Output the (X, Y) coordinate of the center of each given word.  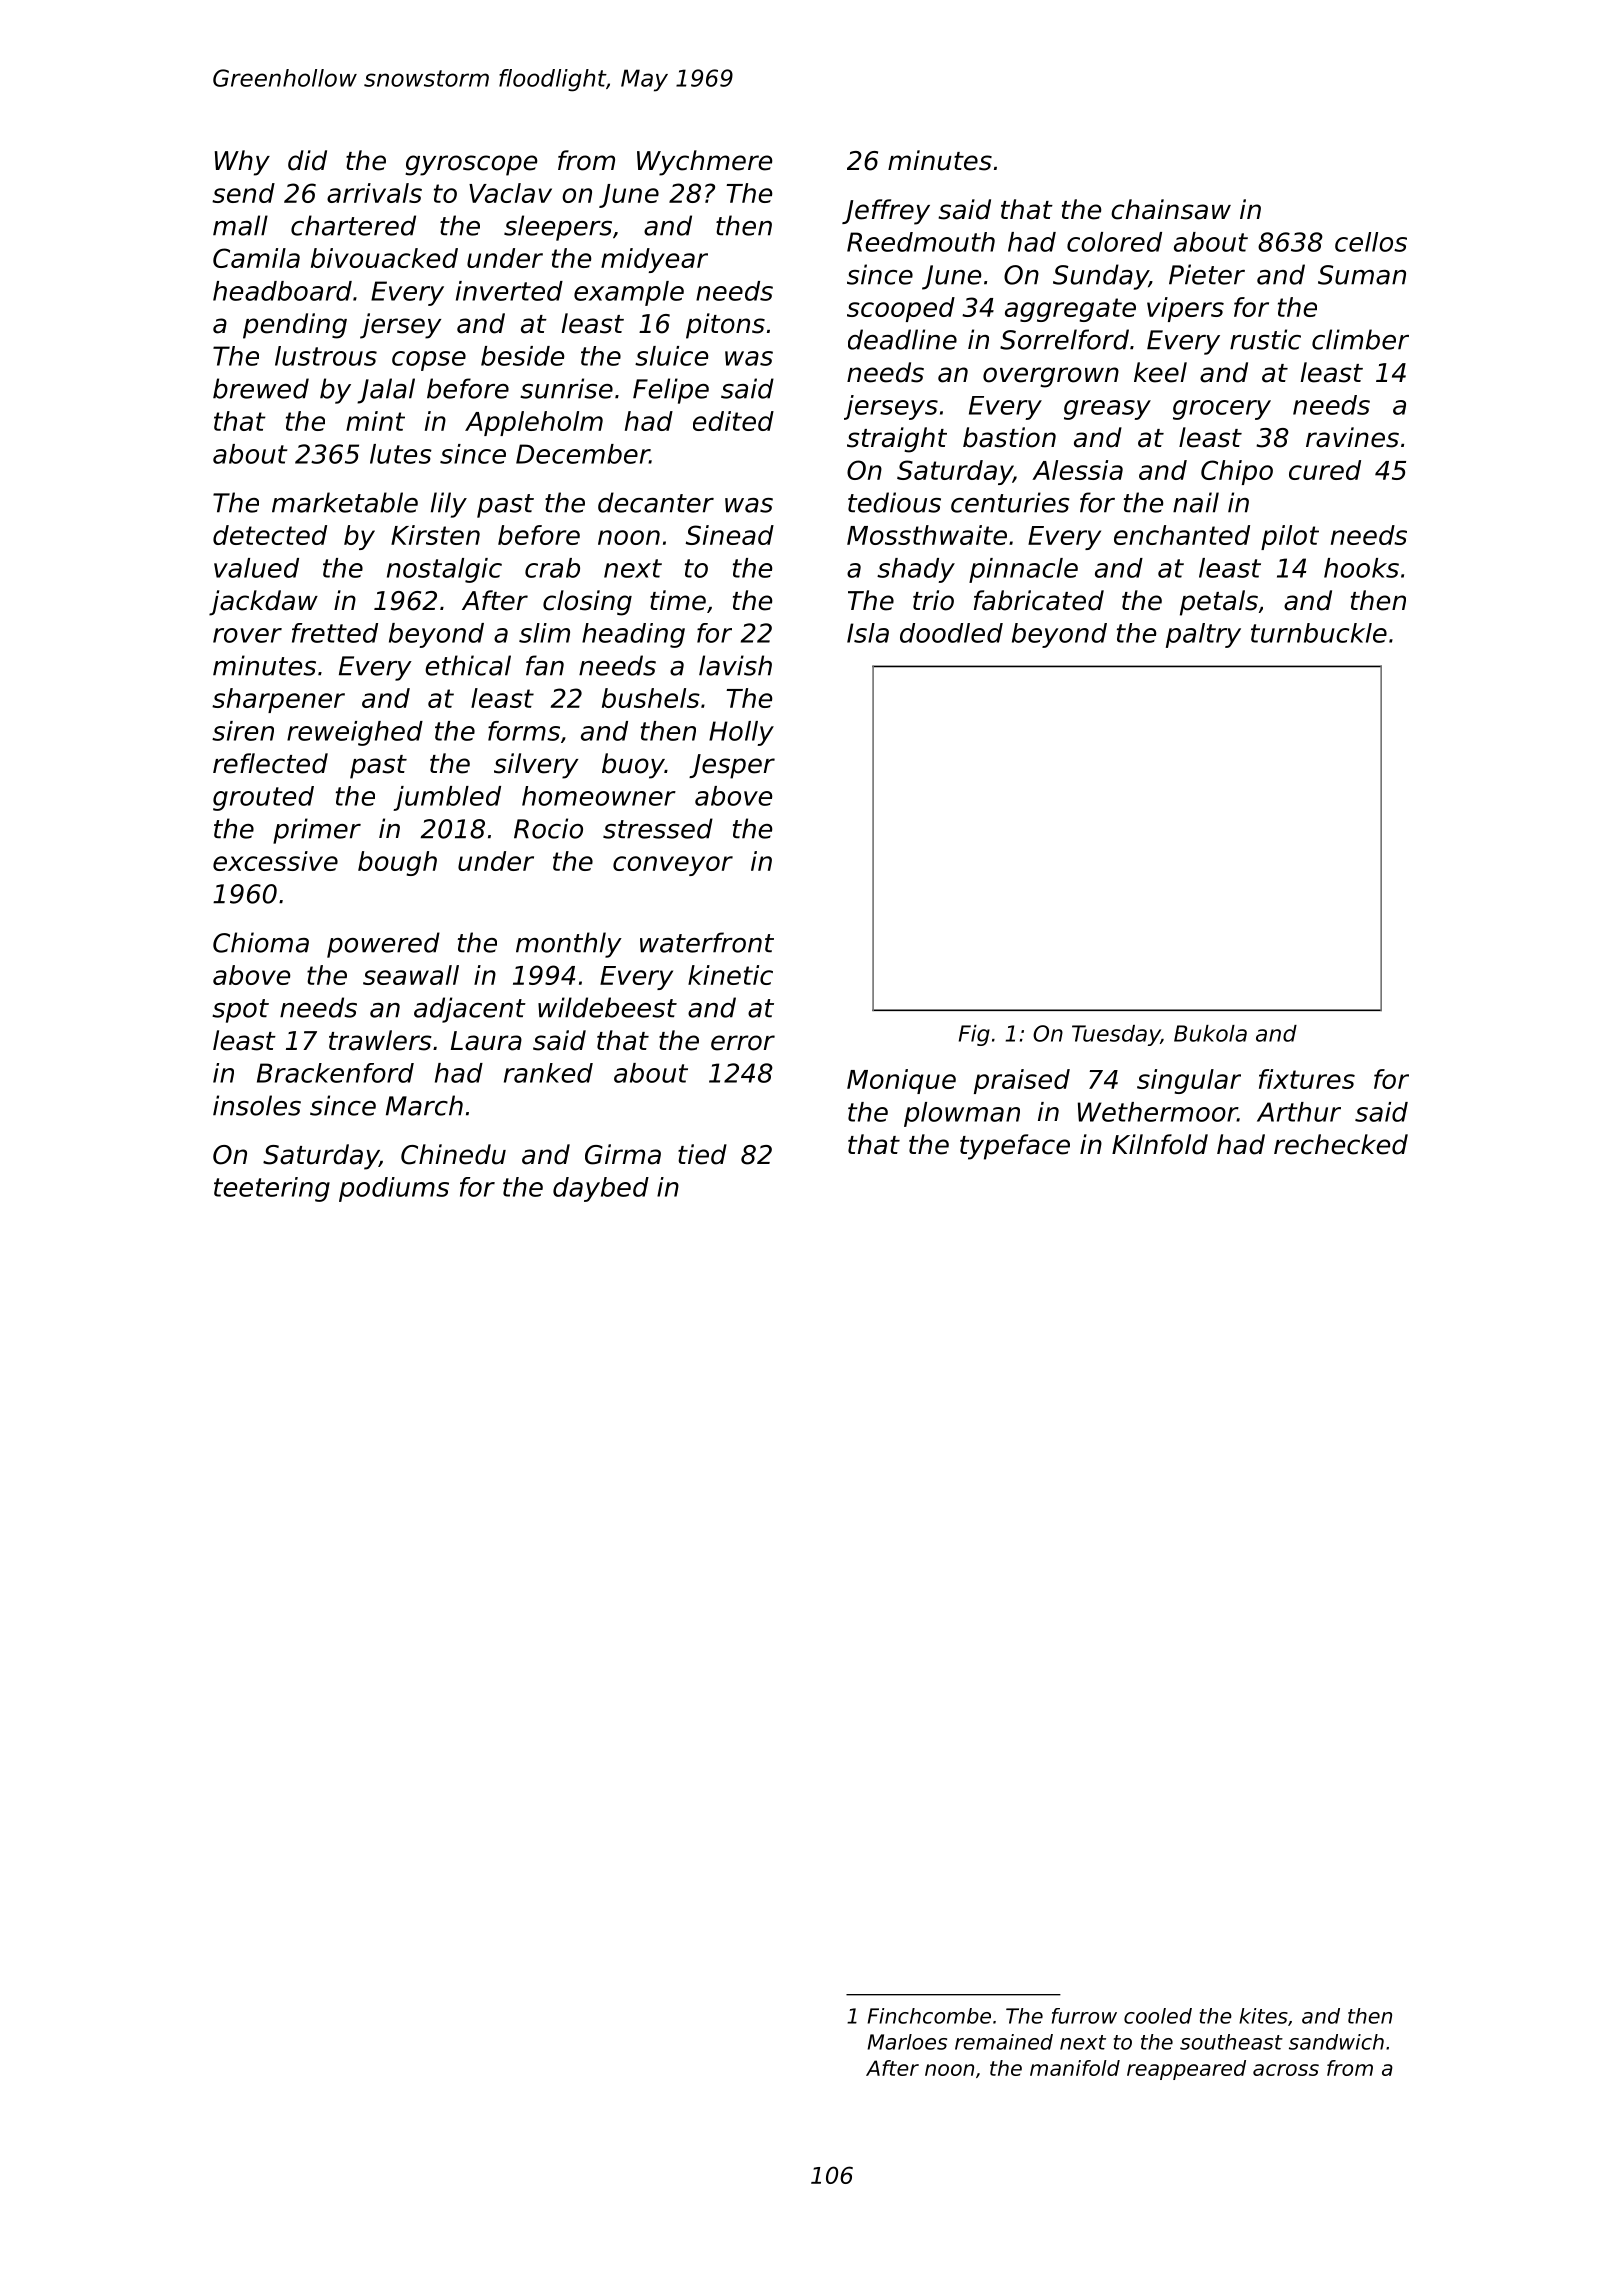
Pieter (1207, 274)
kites (1263, 2016)
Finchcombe (929, 2016)
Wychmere (704, 163)
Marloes (907, 2042)
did (307, 160)
